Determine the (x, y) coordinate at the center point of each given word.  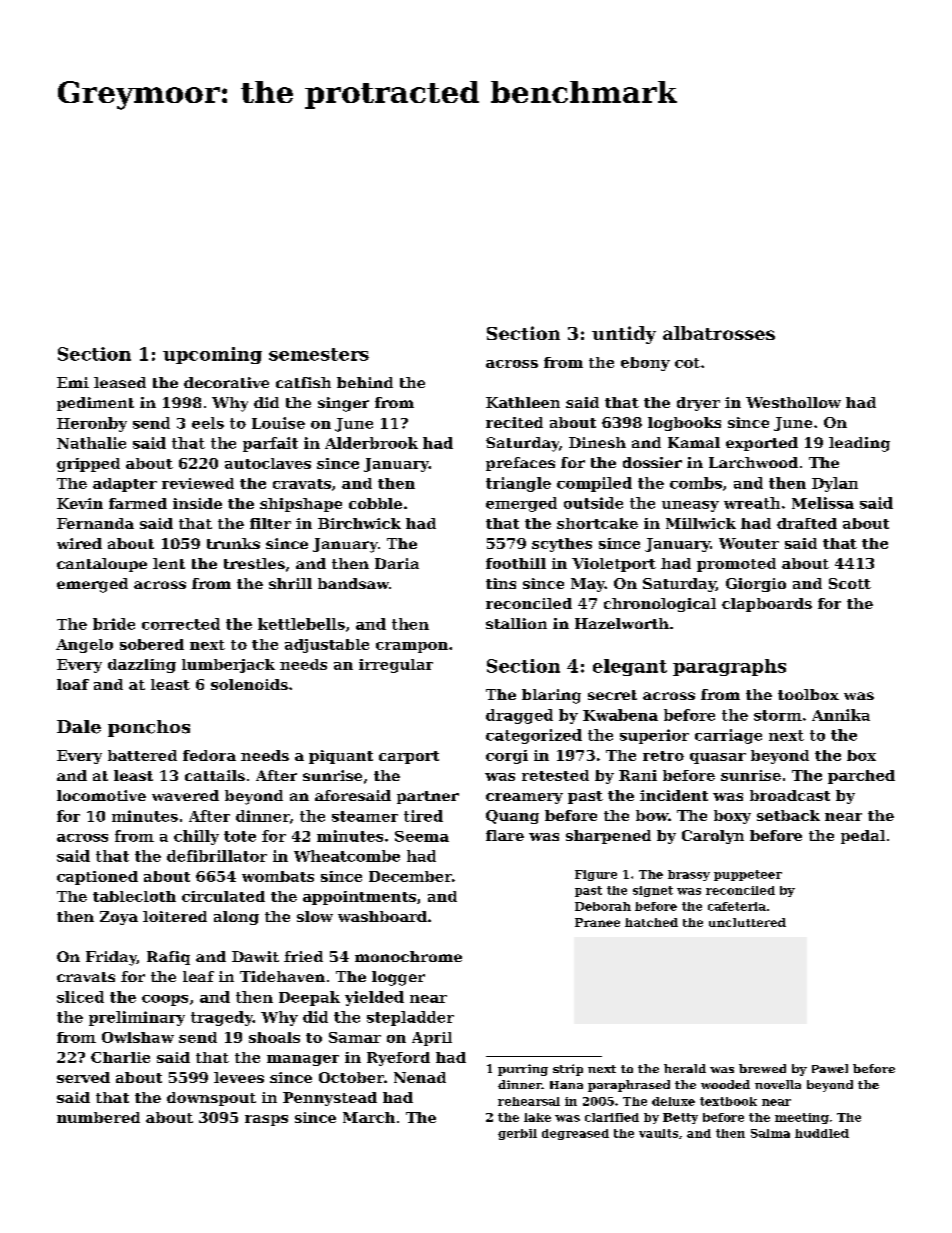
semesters (319, 354)
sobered (152, 644)
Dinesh (597, 442)
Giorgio (756, 585)
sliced (80, 997)
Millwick (701, 523)
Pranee (597, 922)
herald (685, 1068)
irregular (396, 666)
